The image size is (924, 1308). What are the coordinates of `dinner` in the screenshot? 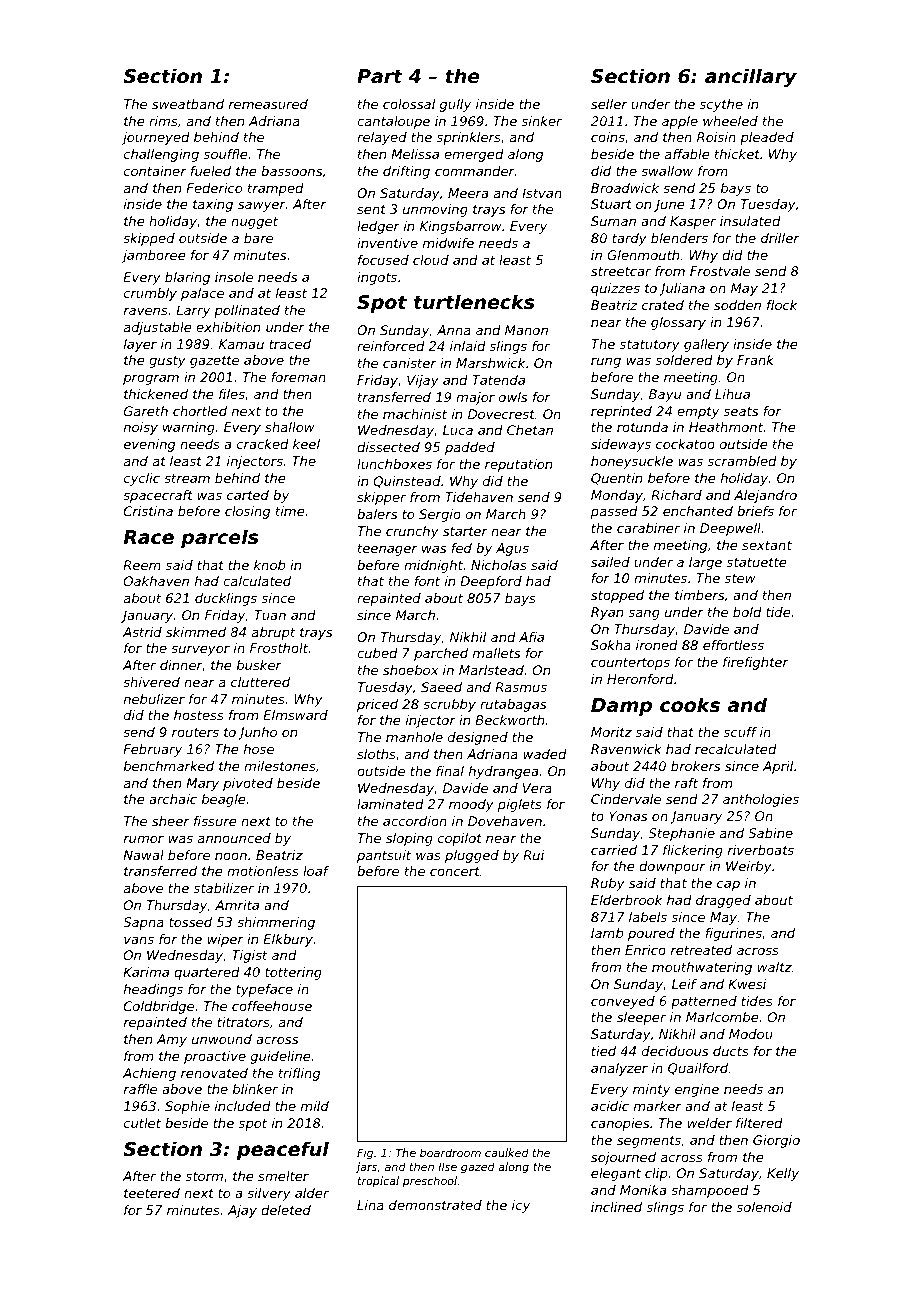 It's located at (181, 665).
